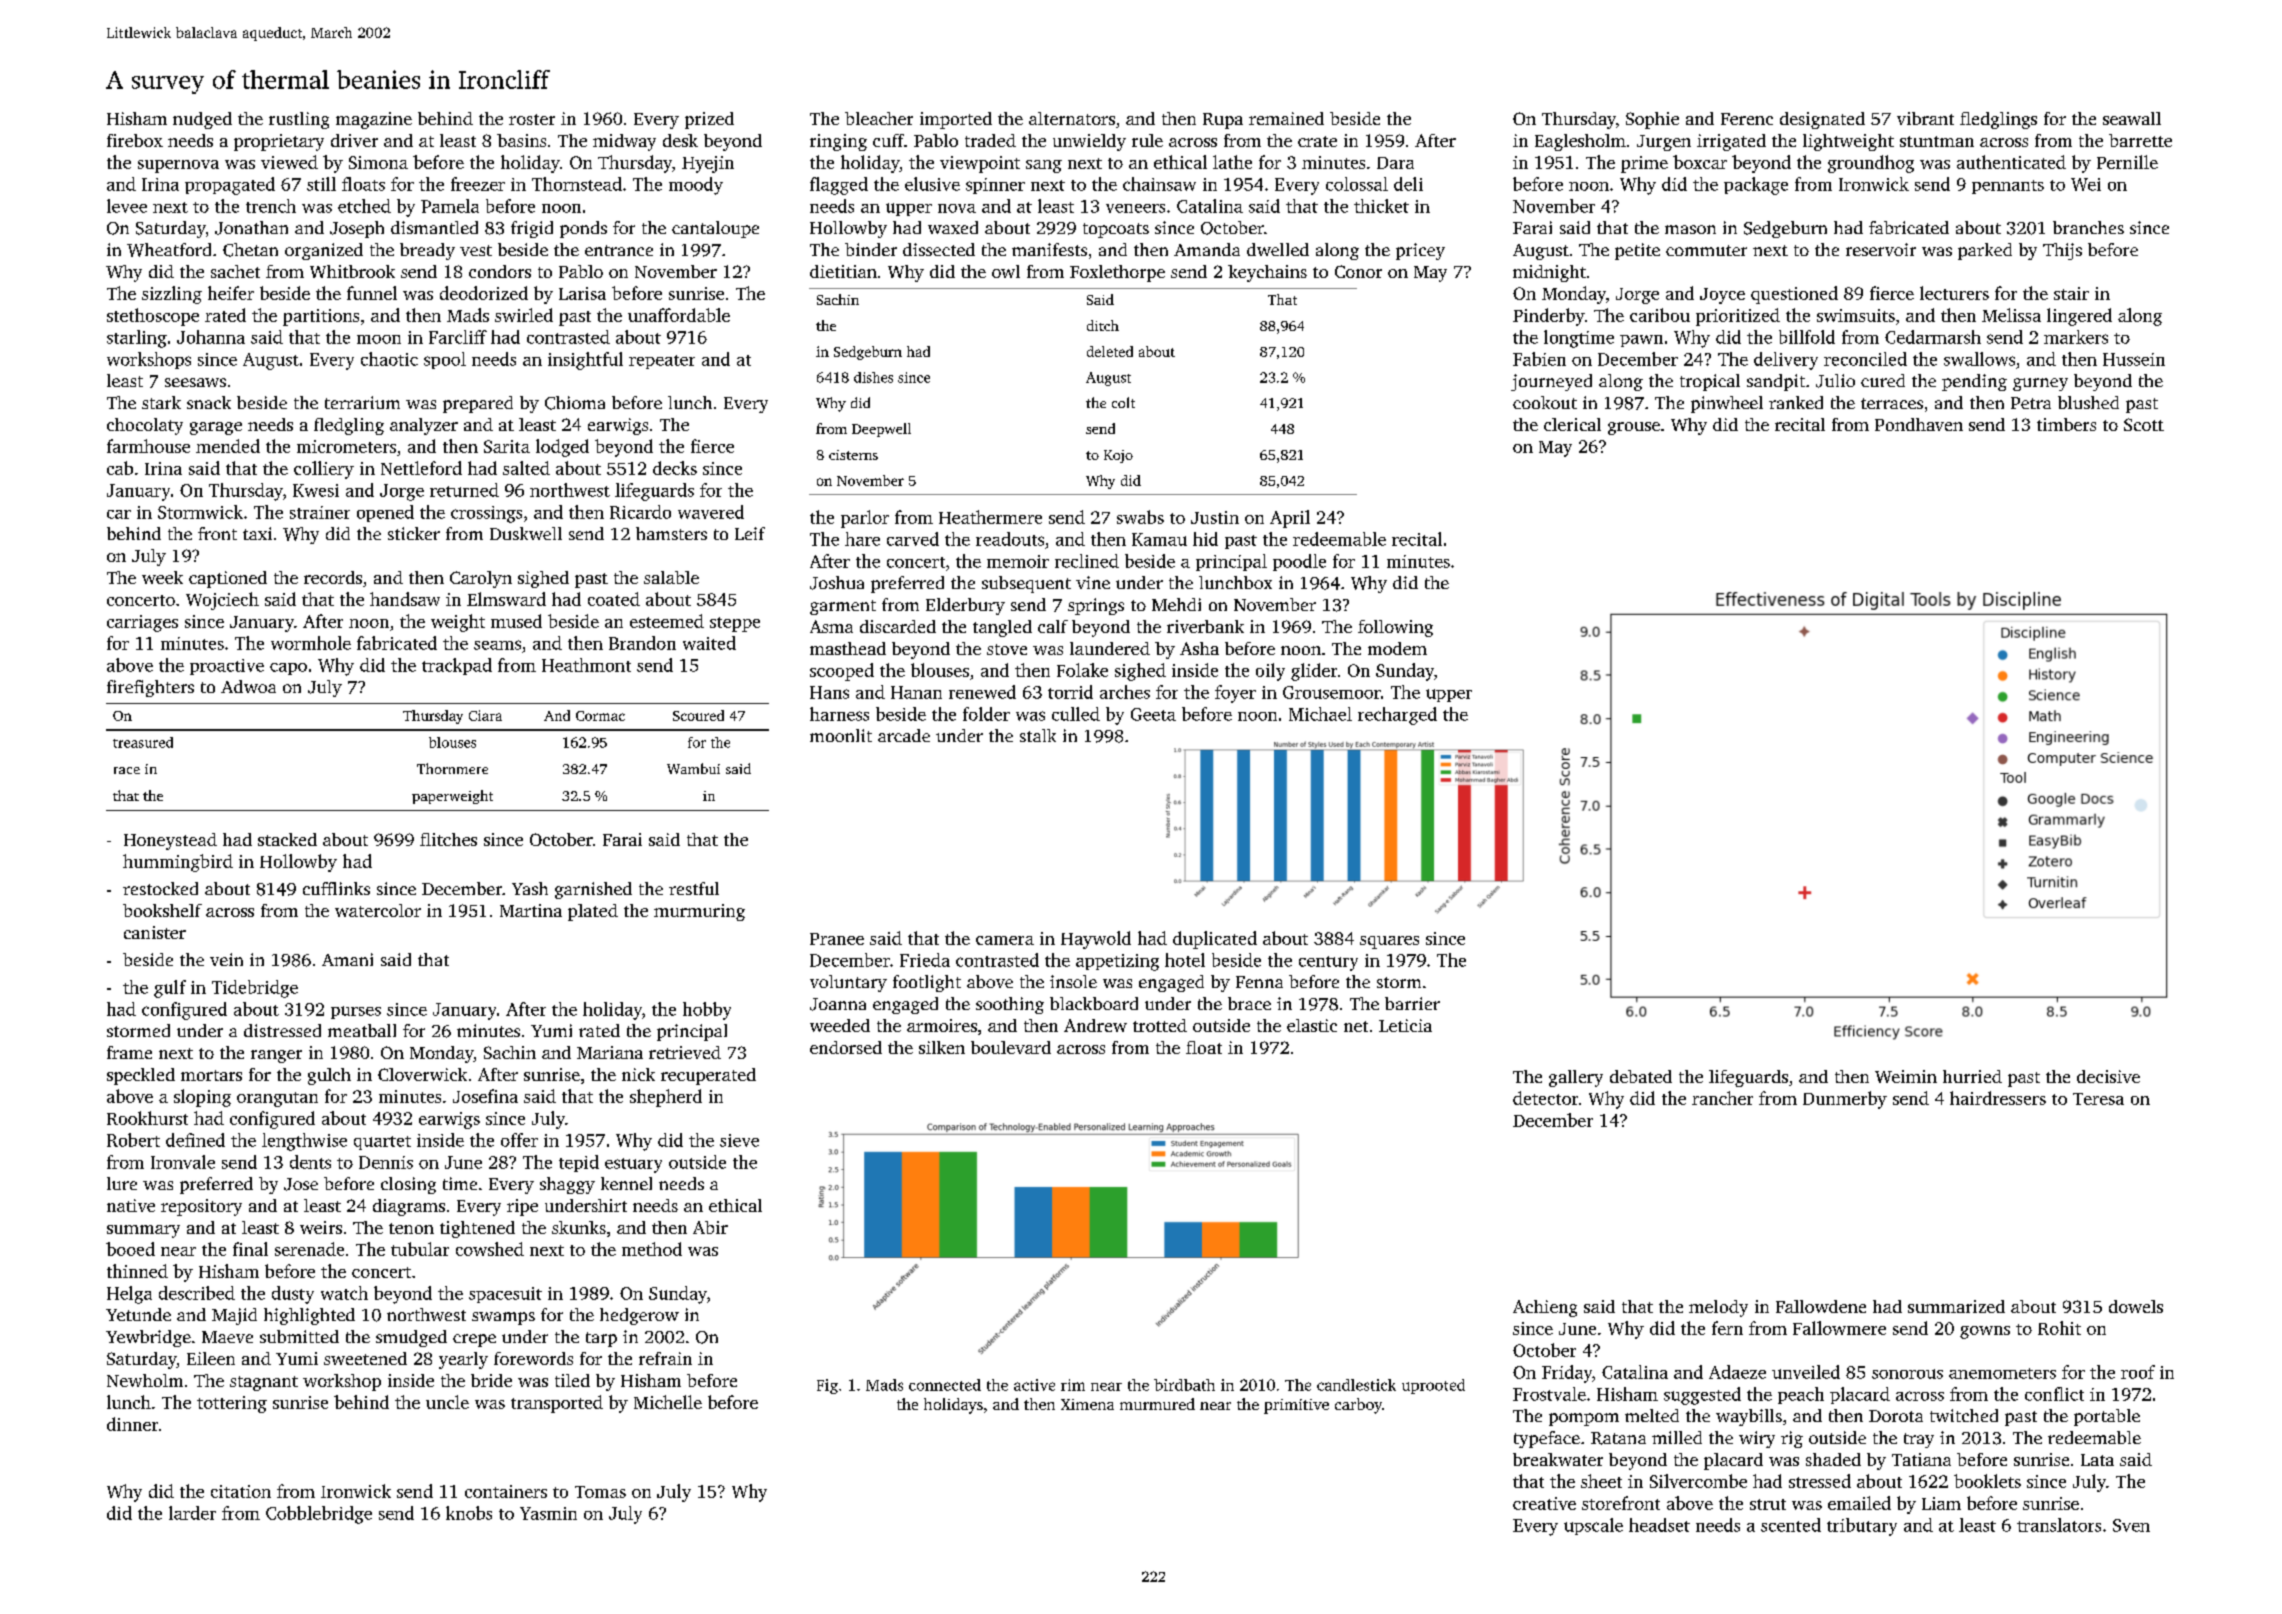 The width and height of the image is (2282, 1614). What do you see at coordinates (2144, 424) in the image?
I see `Scott` at bounding box center [2144, 424].
